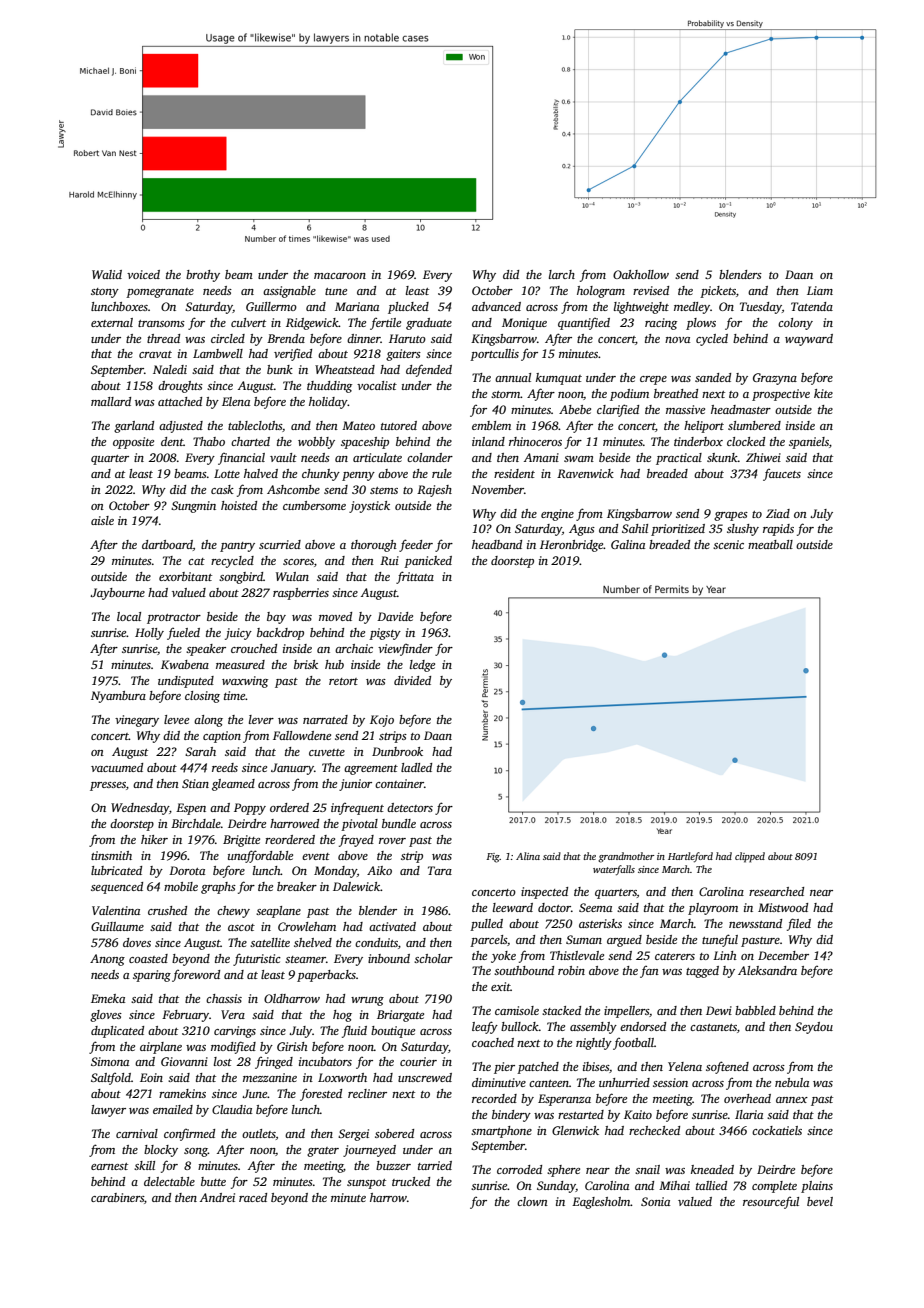 Image resolution: width=924 pixels, height=1308 pixels. Describe the element at coordinates (241, 841) in the page. I see `Brigitte` at that location.
